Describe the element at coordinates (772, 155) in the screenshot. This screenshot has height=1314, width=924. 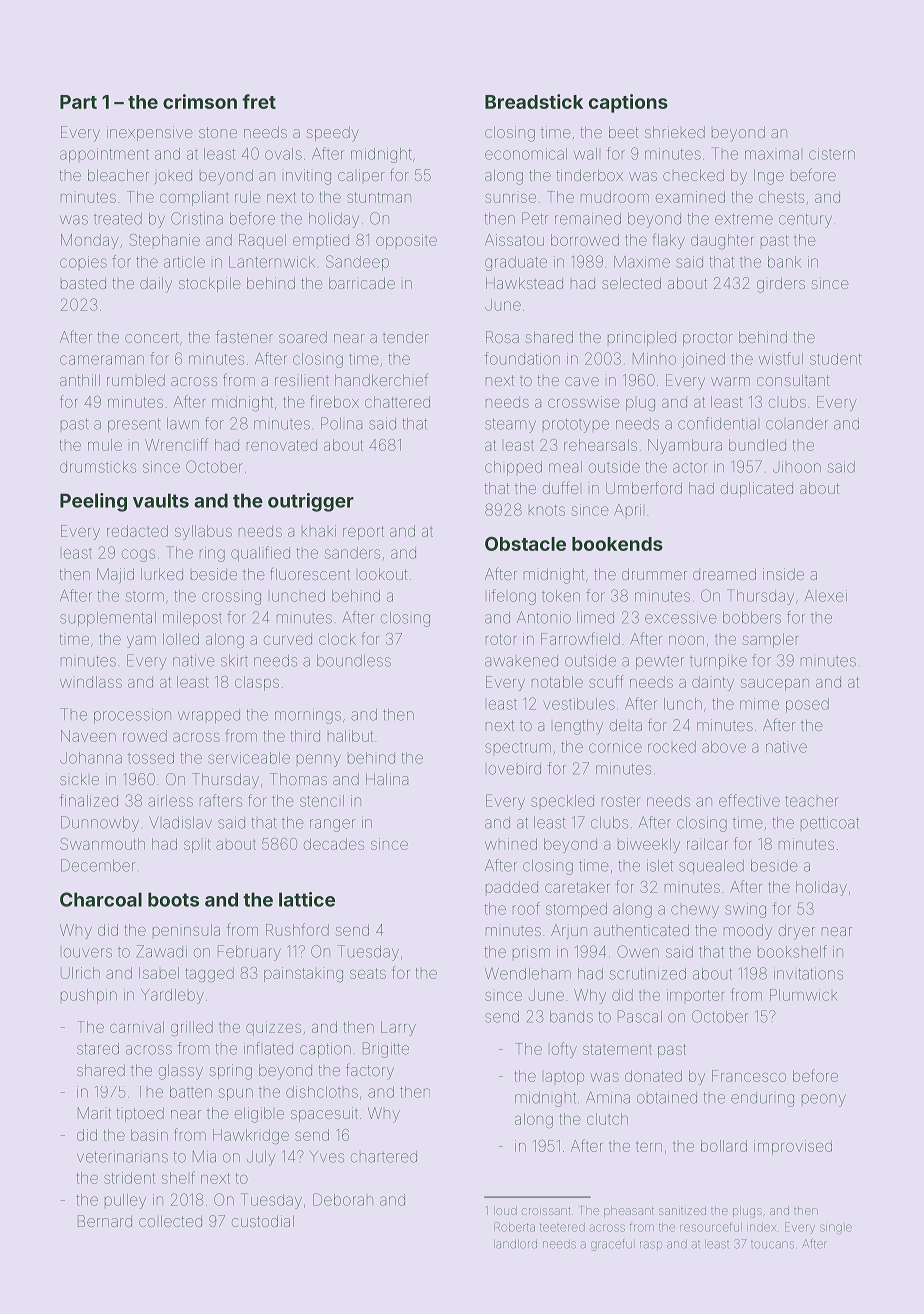
I see `maximal` at that location.
